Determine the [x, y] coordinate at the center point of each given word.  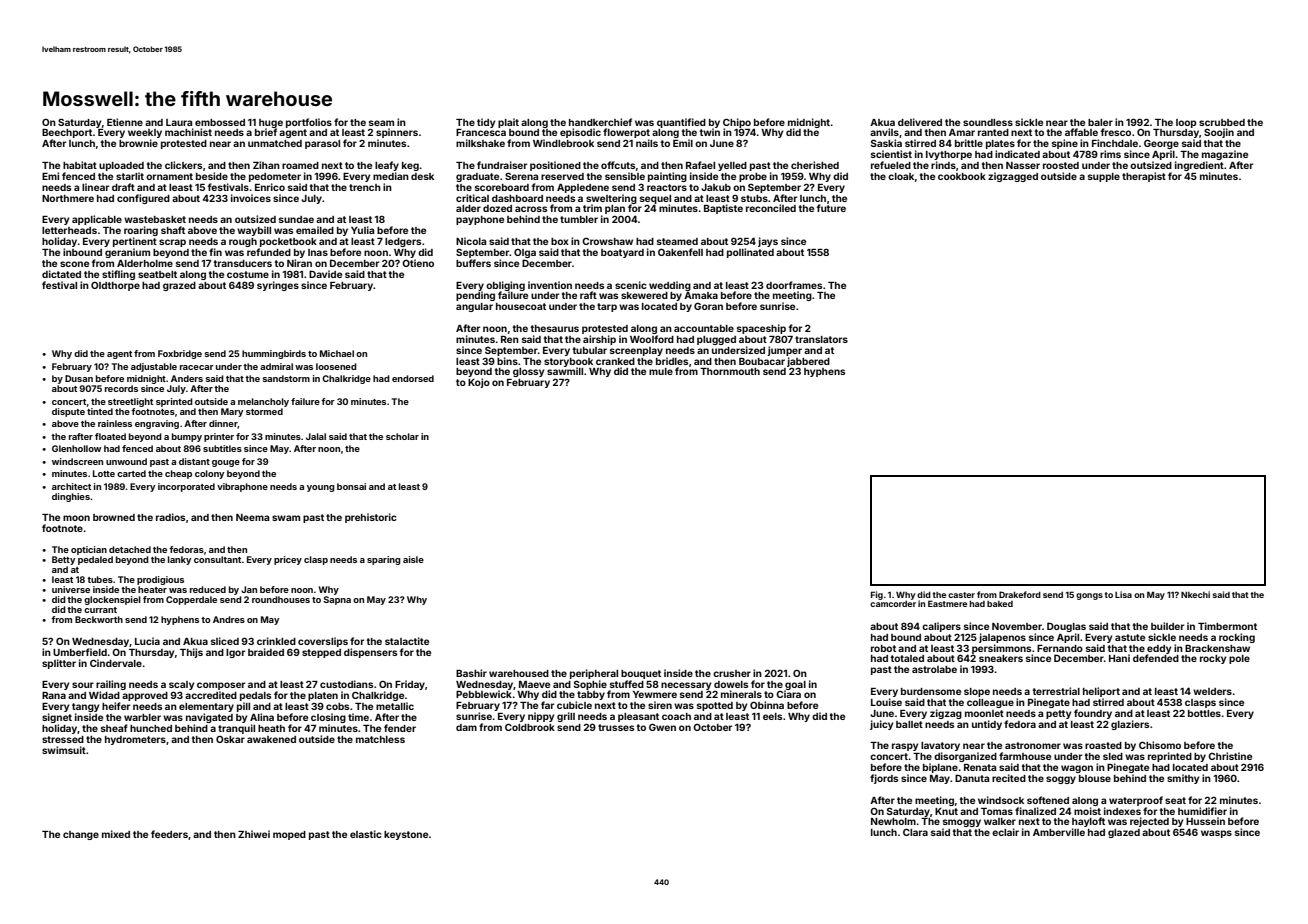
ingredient [1199, 166]
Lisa [1123, 594]
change [81, 835]
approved [145, 696]
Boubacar [762, 361]
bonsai [351, 486]
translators [821, 339]
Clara [915, 832]
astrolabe [934, 669]
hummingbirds [274, 354]
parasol [322, 144]
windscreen [77, 461]
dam [466, 727]
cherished [815, 165]
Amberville [1059, 832]
